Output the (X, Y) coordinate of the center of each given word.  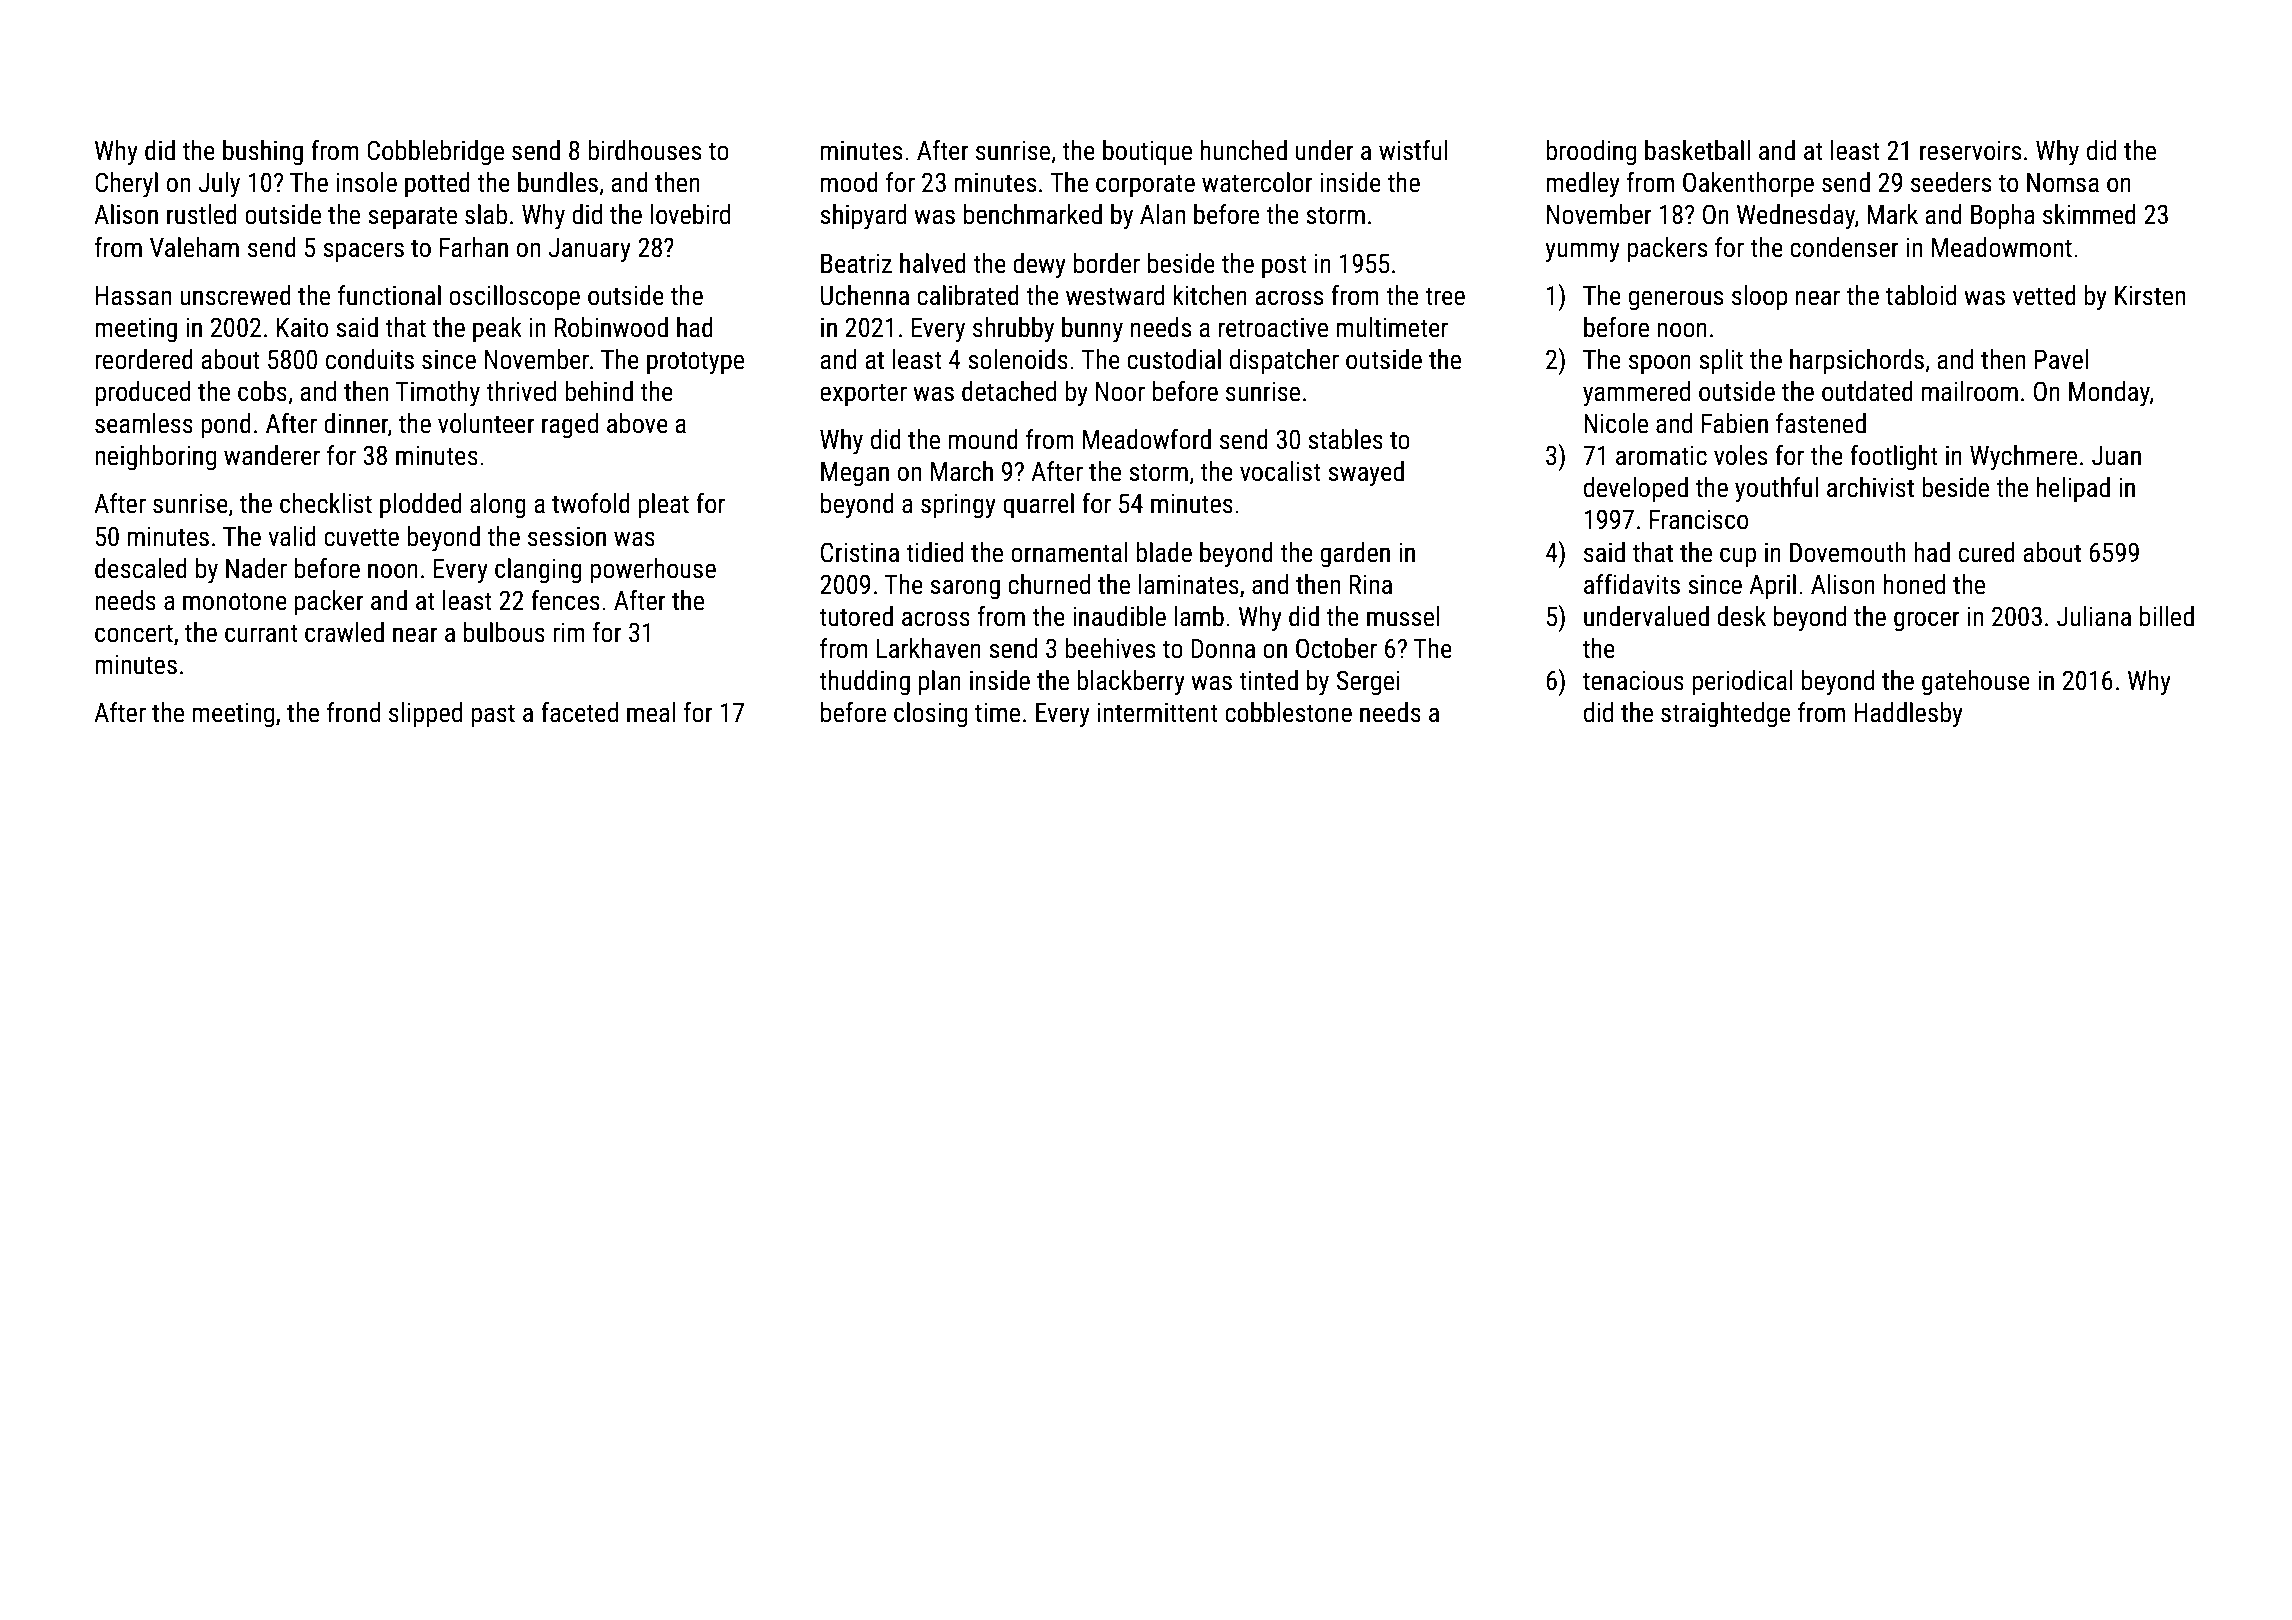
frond (353, 712)
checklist (326, 503)
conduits (370, 359)
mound (983, 439)
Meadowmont (2002, 247)
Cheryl (126, 185)
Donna (1223, 649)
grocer (1927, 621)
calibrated (968, 295)
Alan (1162, 214)
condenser (1844, 247)
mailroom (1970, 391)
